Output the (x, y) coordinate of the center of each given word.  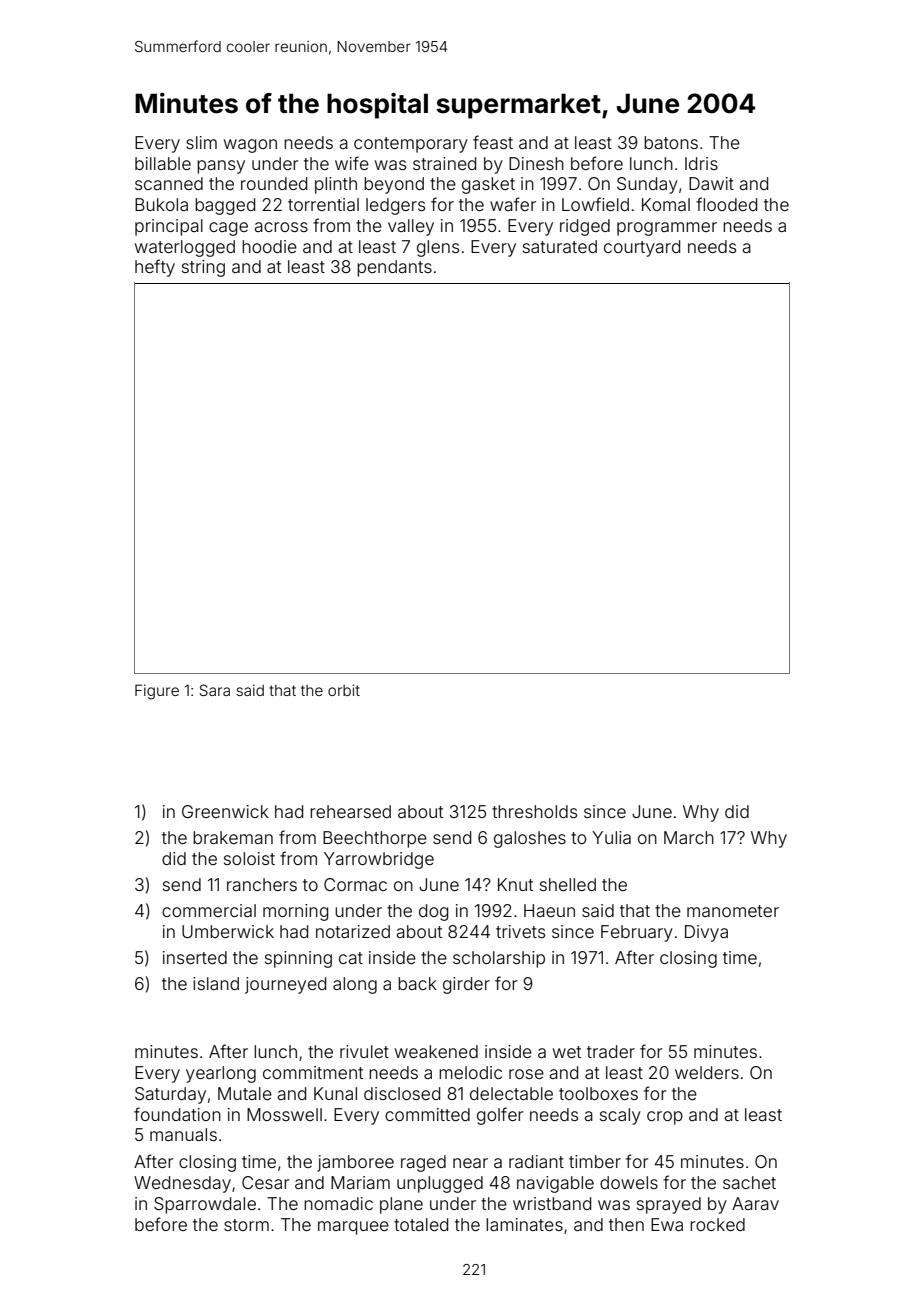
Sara (214, 690)
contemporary (411, 145)
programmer (667, 229)
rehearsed (350, 811)
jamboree (355, 1163)
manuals (183, 1134)
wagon (250, 146)
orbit (344, 690)
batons (671, 142)
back (417, 983)
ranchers (262, 884)
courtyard (642, 248)
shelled (568, 884)
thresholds (534, 811)
